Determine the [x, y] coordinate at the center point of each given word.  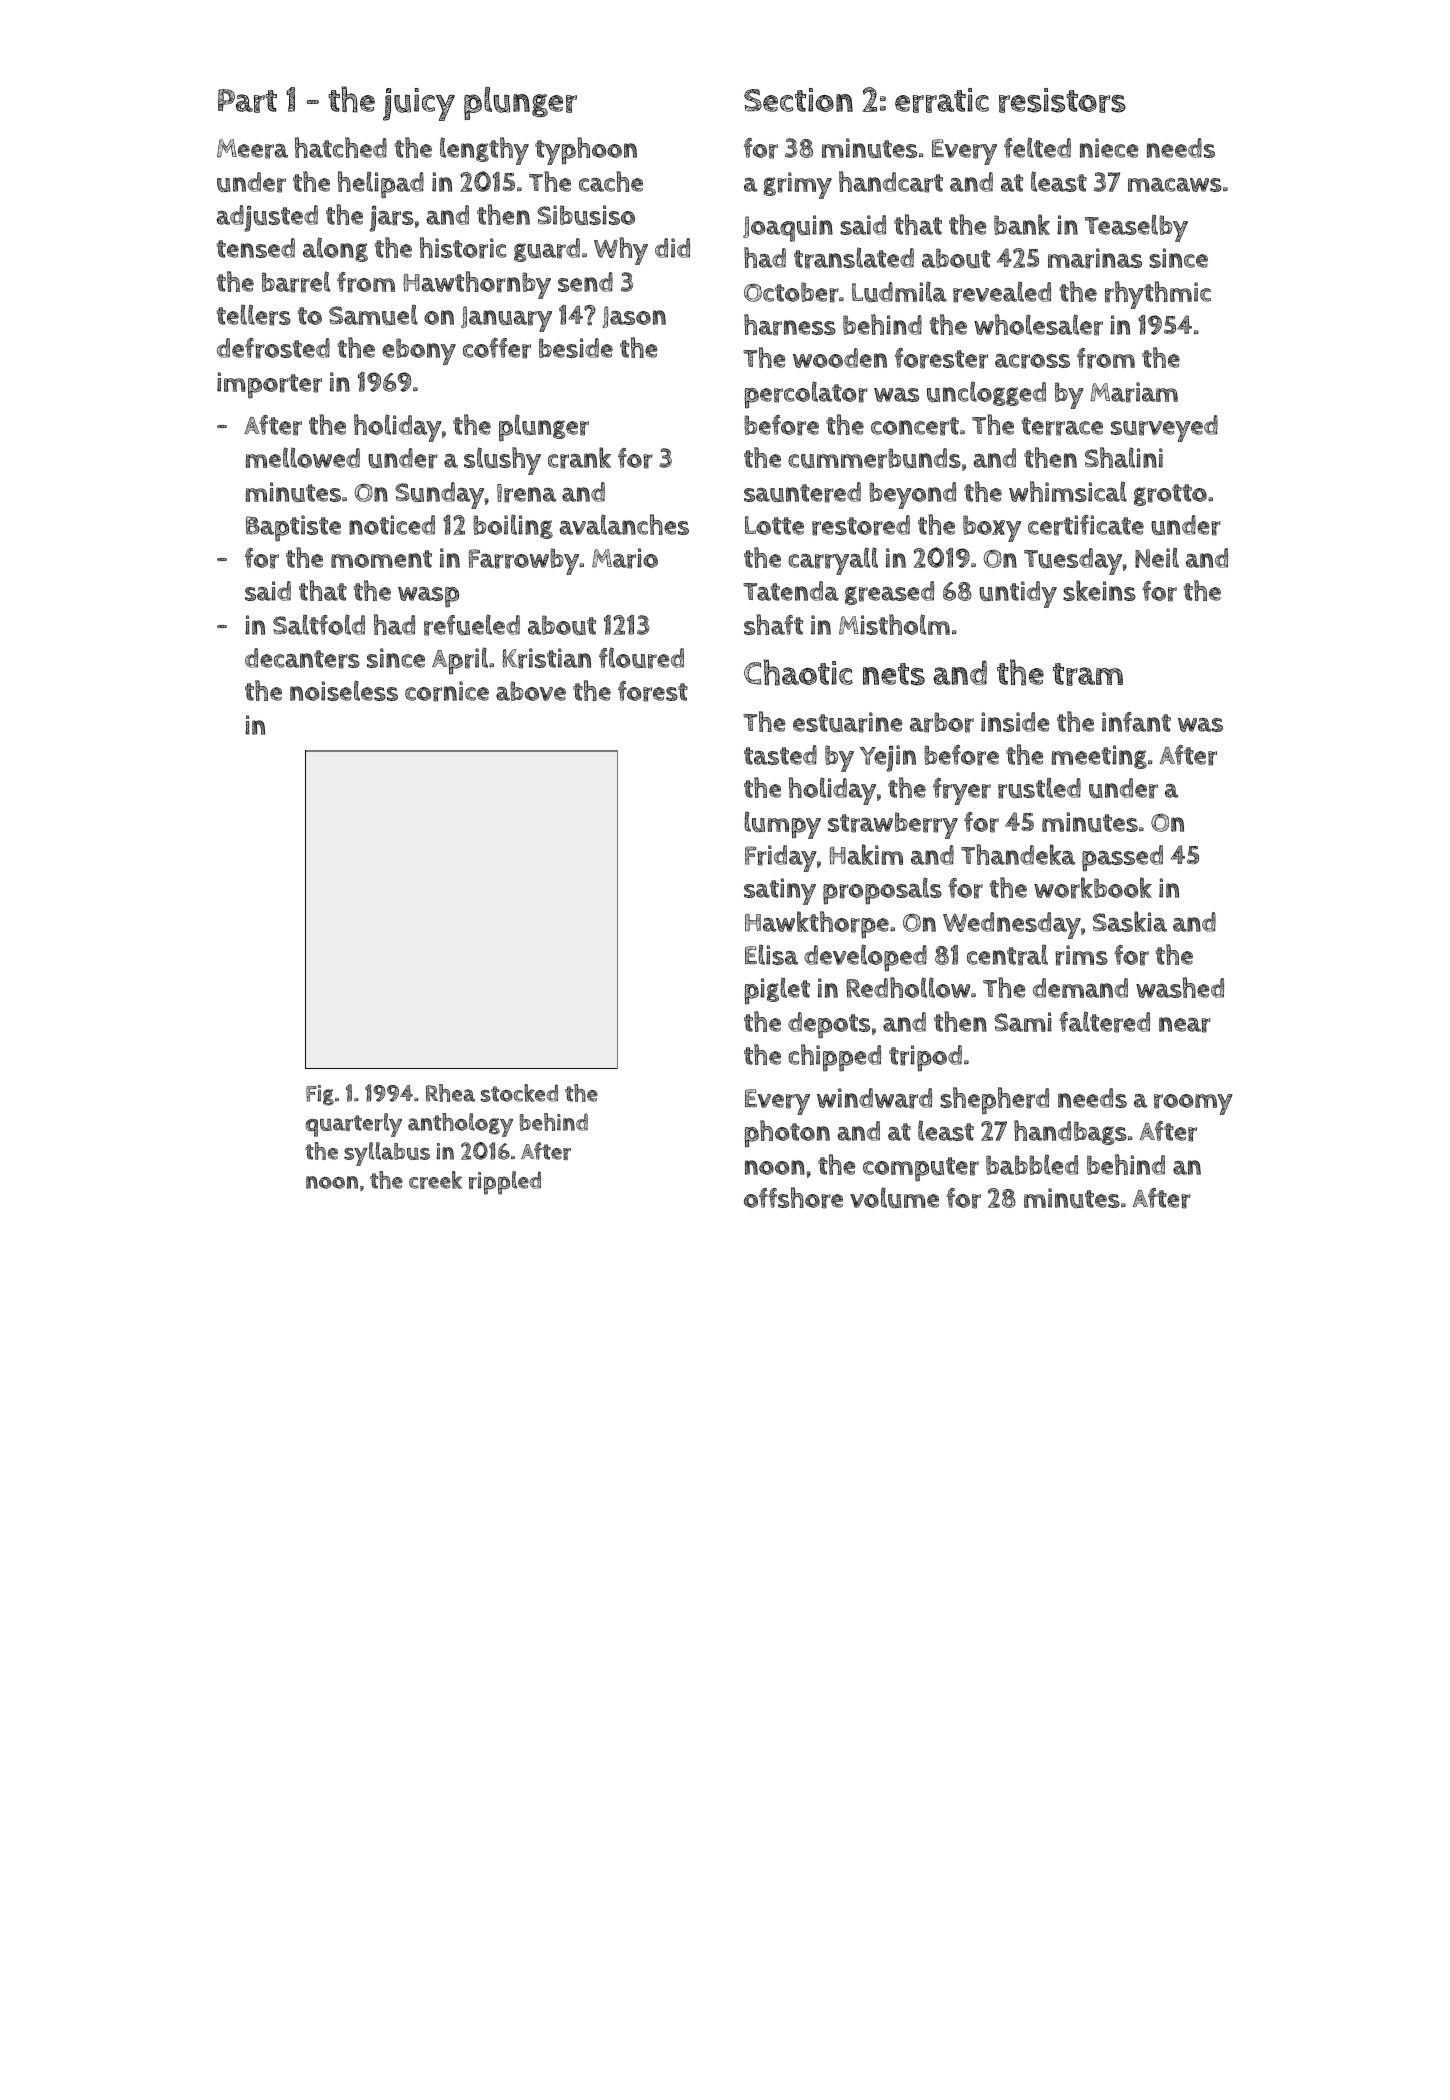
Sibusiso [586, 215]
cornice [447, 691]
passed [1122, 858]
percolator [806, 395]
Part [247, 101]
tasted [780, 755]
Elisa [771, 954]
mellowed [303, 457]
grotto [1170, 495]
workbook [1093, 888]
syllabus [387, 1154]
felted [1037, 147]
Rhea [450, 1093]
